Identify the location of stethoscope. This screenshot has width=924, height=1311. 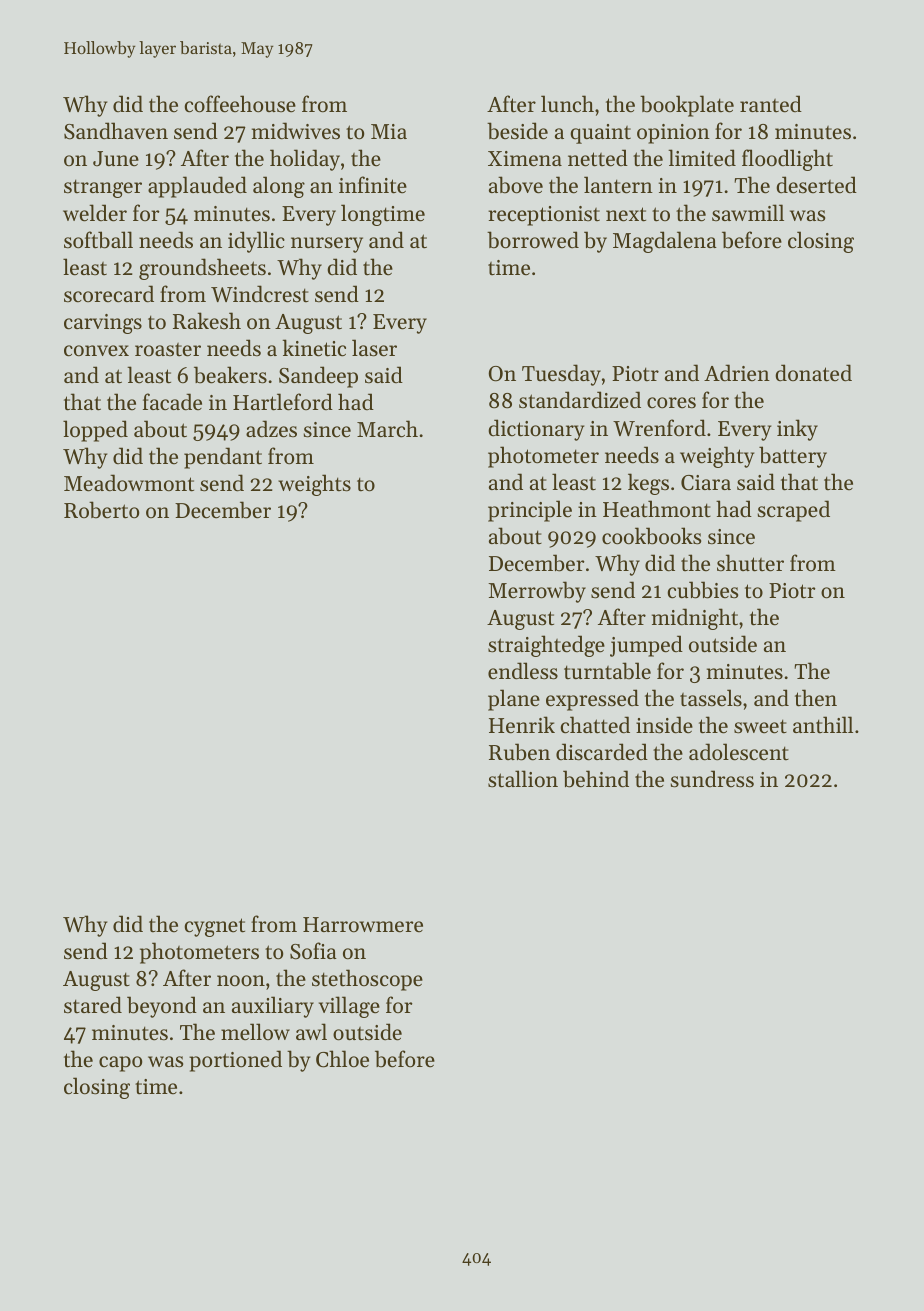
(367, 980).
